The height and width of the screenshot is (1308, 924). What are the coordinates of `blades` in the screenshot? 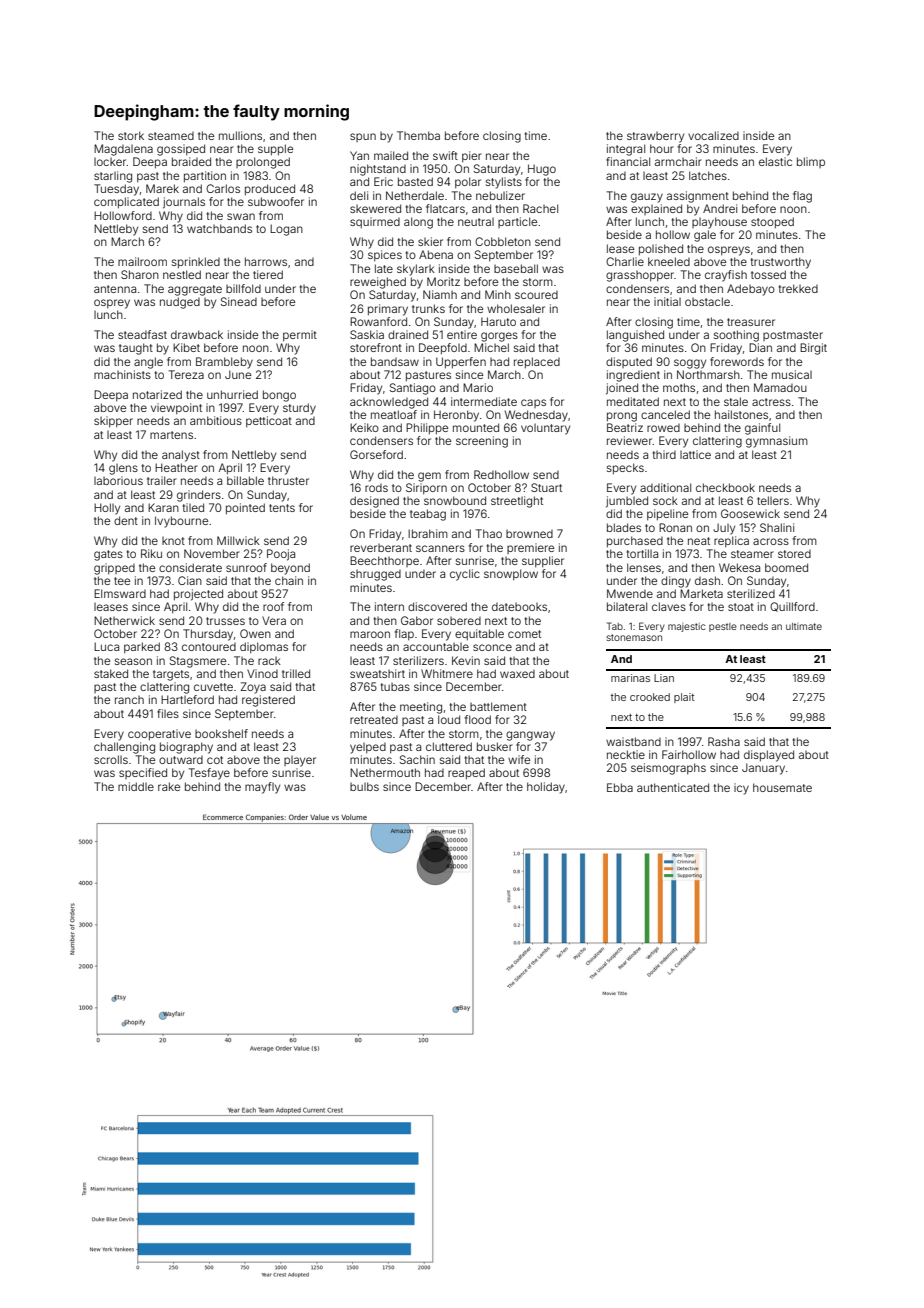 It's located at (624, 527).
